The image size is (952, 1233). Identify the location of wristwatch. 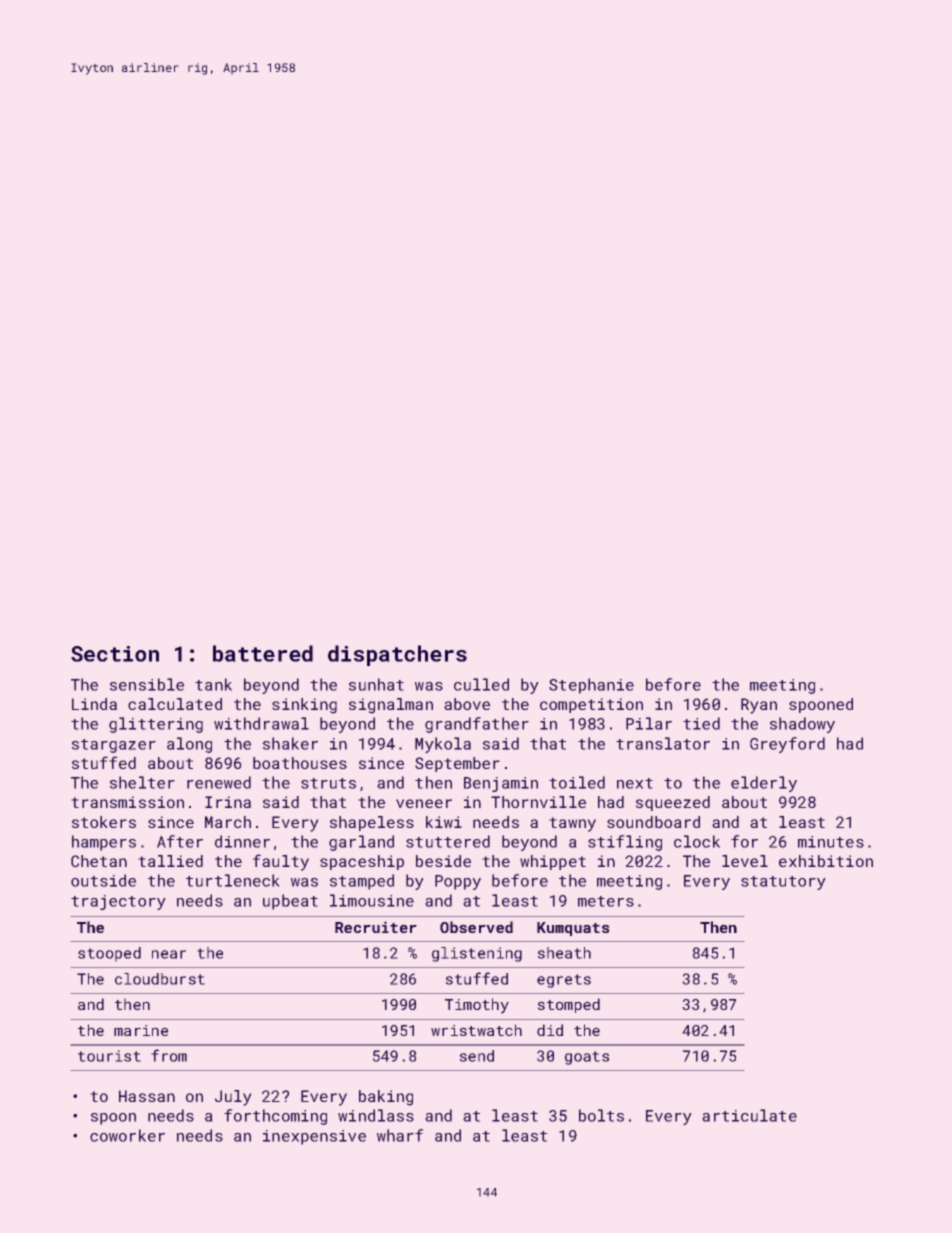
(476, 1030).
